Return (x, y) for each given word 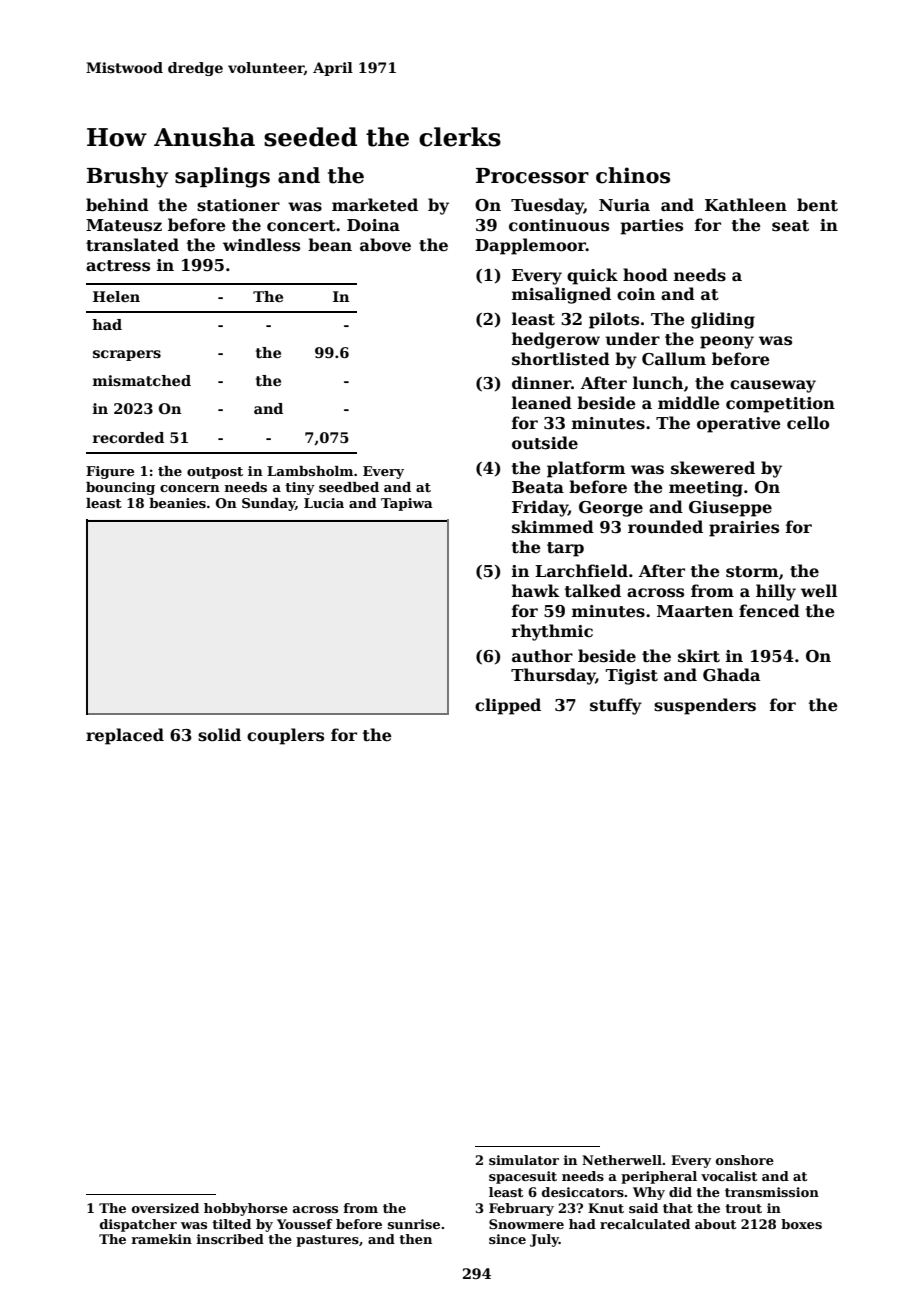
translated (132, 245)
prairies (744, 529)
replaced (125, 736)
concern (190, 488)
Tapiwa (407, 504)
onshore (745, 1160)
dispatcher (138, 1225)
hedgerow (556, 340)
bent (817, 205)
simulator (524, 1160)
